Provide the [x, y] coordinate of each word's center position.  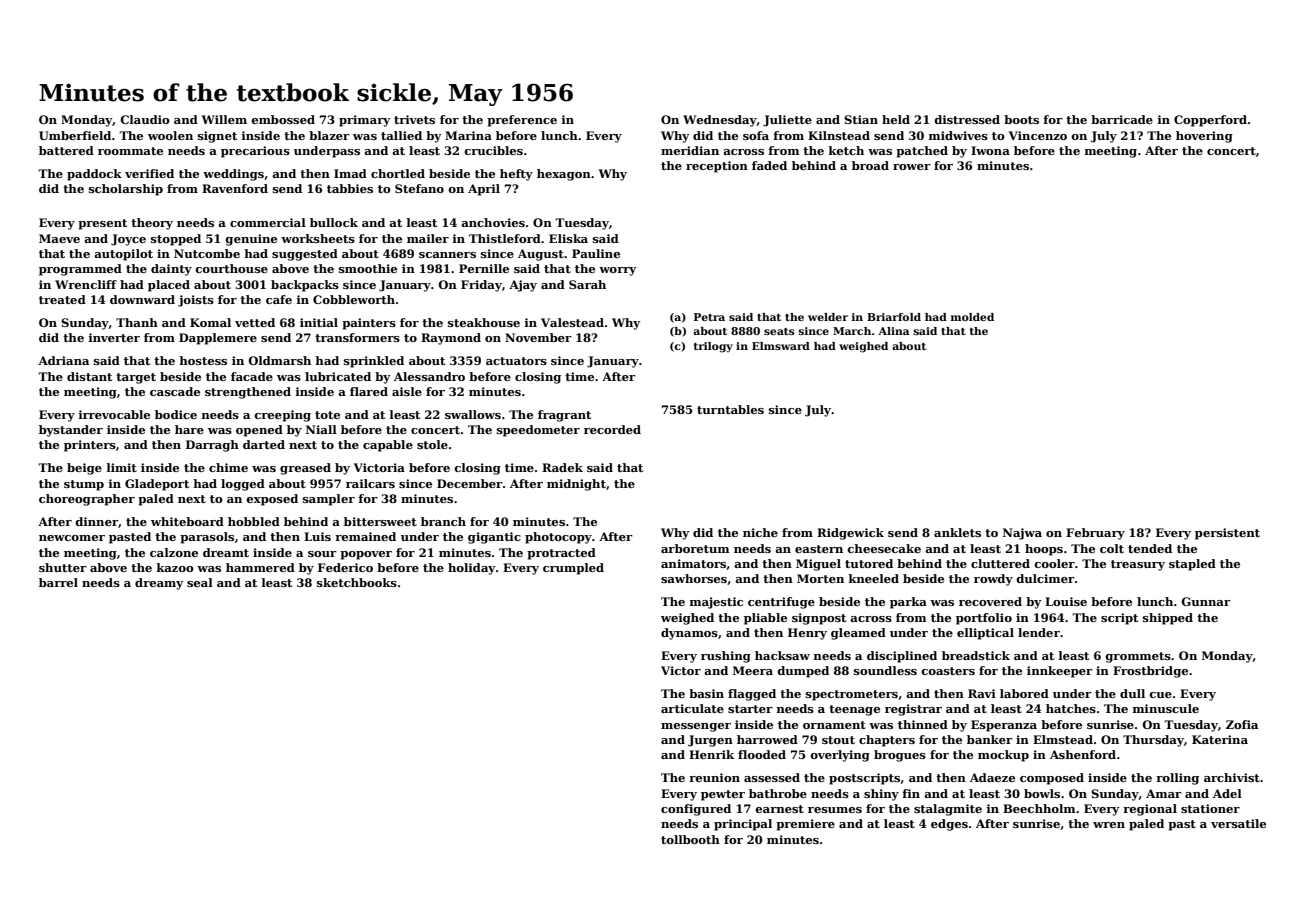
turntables [730, 409]
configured [696, 810]
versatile [1238, 823]
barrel [58, 582]
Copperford [1210, 121]
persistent [1227, 534]
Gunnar [1206, 601]
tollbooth [690, 839]
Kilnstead [839, 135]
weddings [233, 175]
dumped [803, 672]
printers [90, 446]
